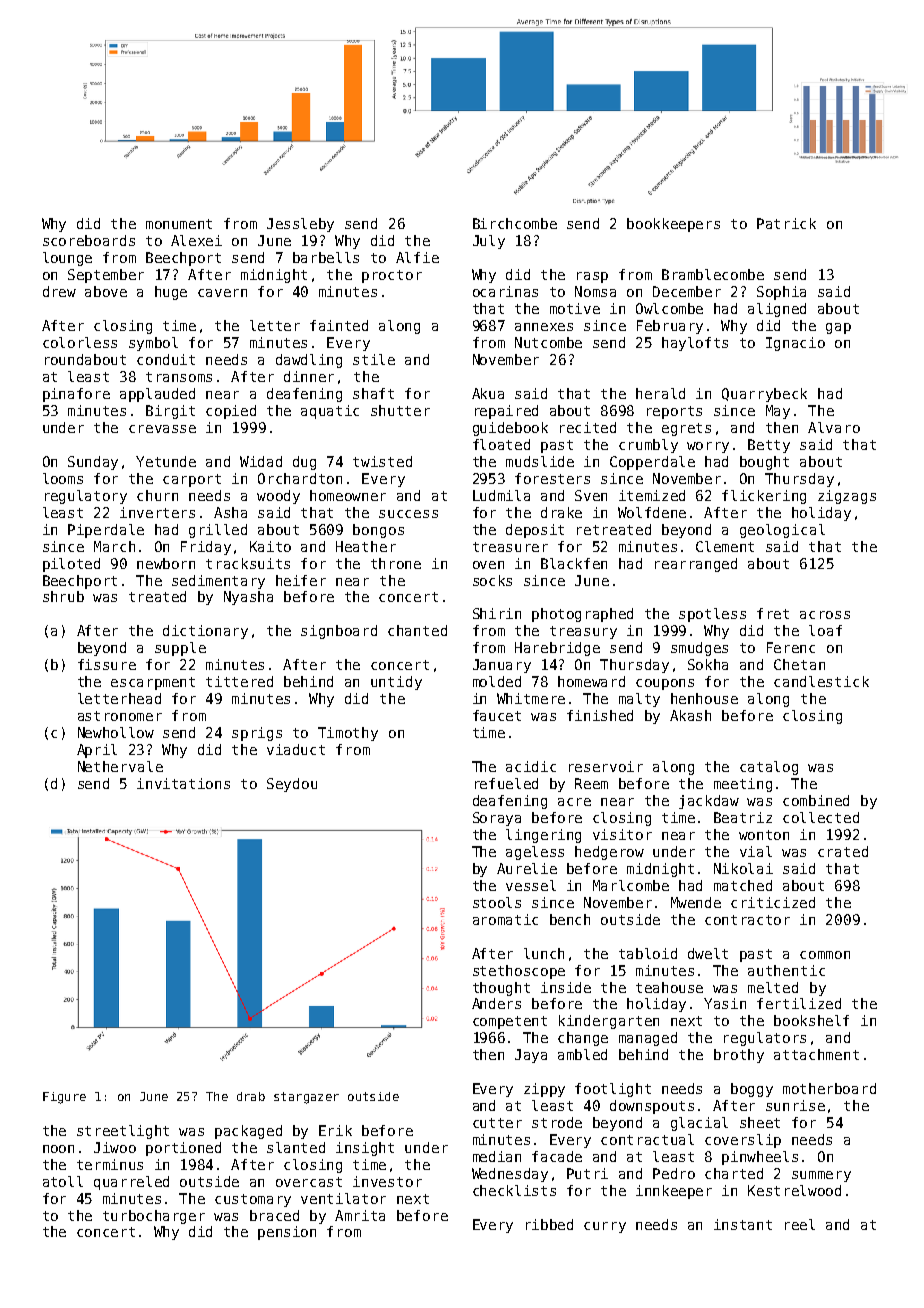 The image size is (924, 1308). What do you see at coordinates (496, 1003) in the page?
I see `Anders` at bounding box center [496, 1003].
